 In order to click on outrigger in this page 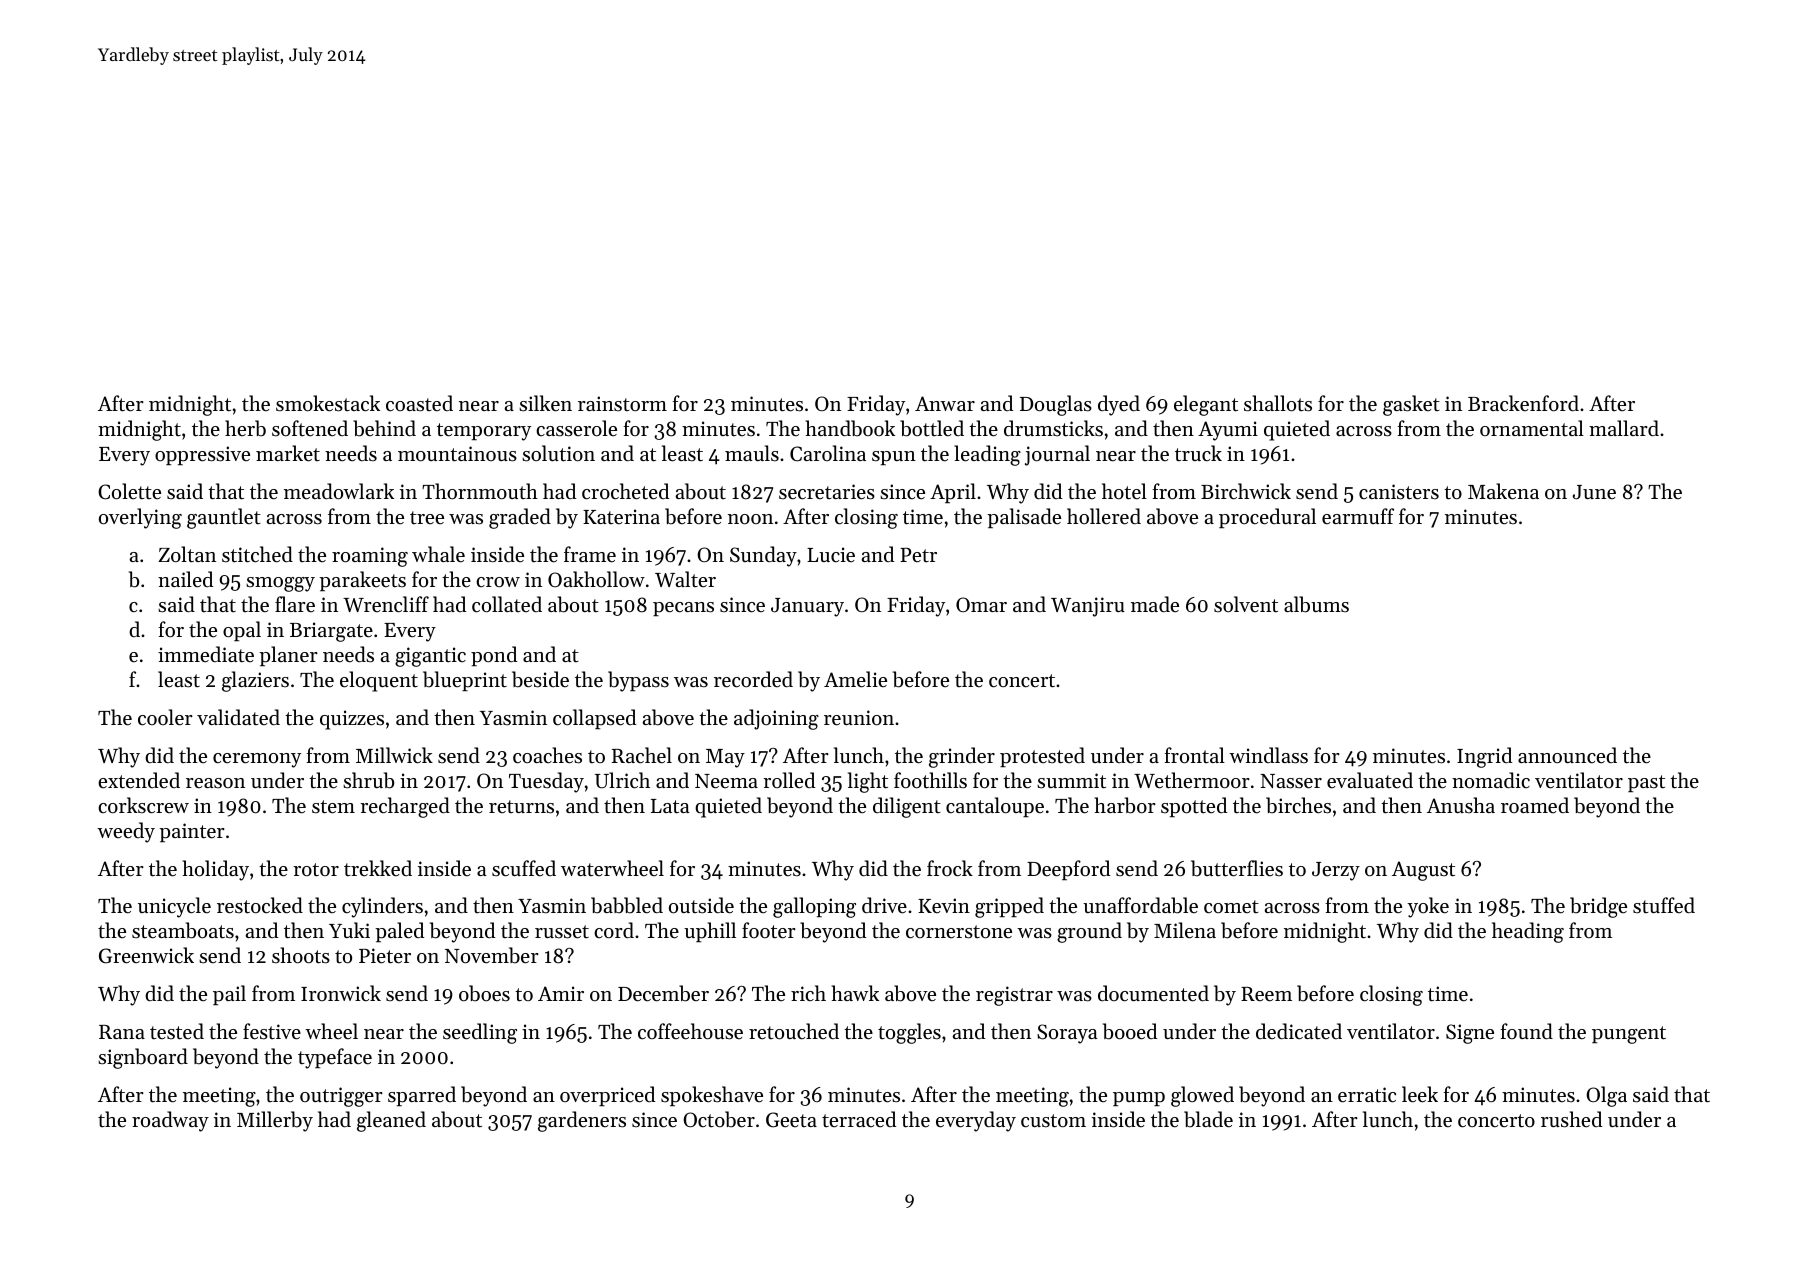, I will do `click(341, 1097)`.
